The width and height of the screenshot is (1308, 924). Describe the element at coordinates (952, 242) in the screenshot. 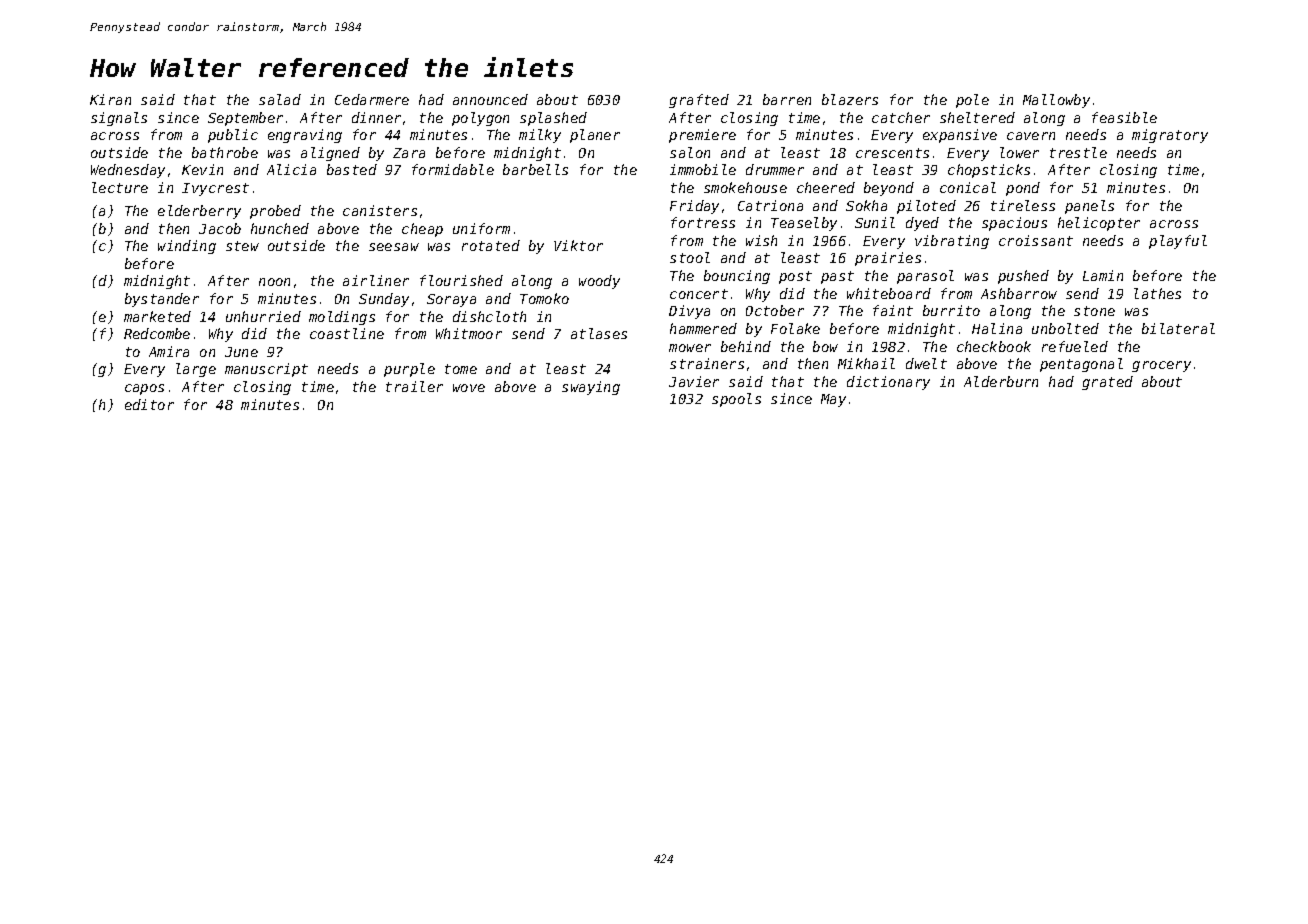

I see `vibrating` at that location.
